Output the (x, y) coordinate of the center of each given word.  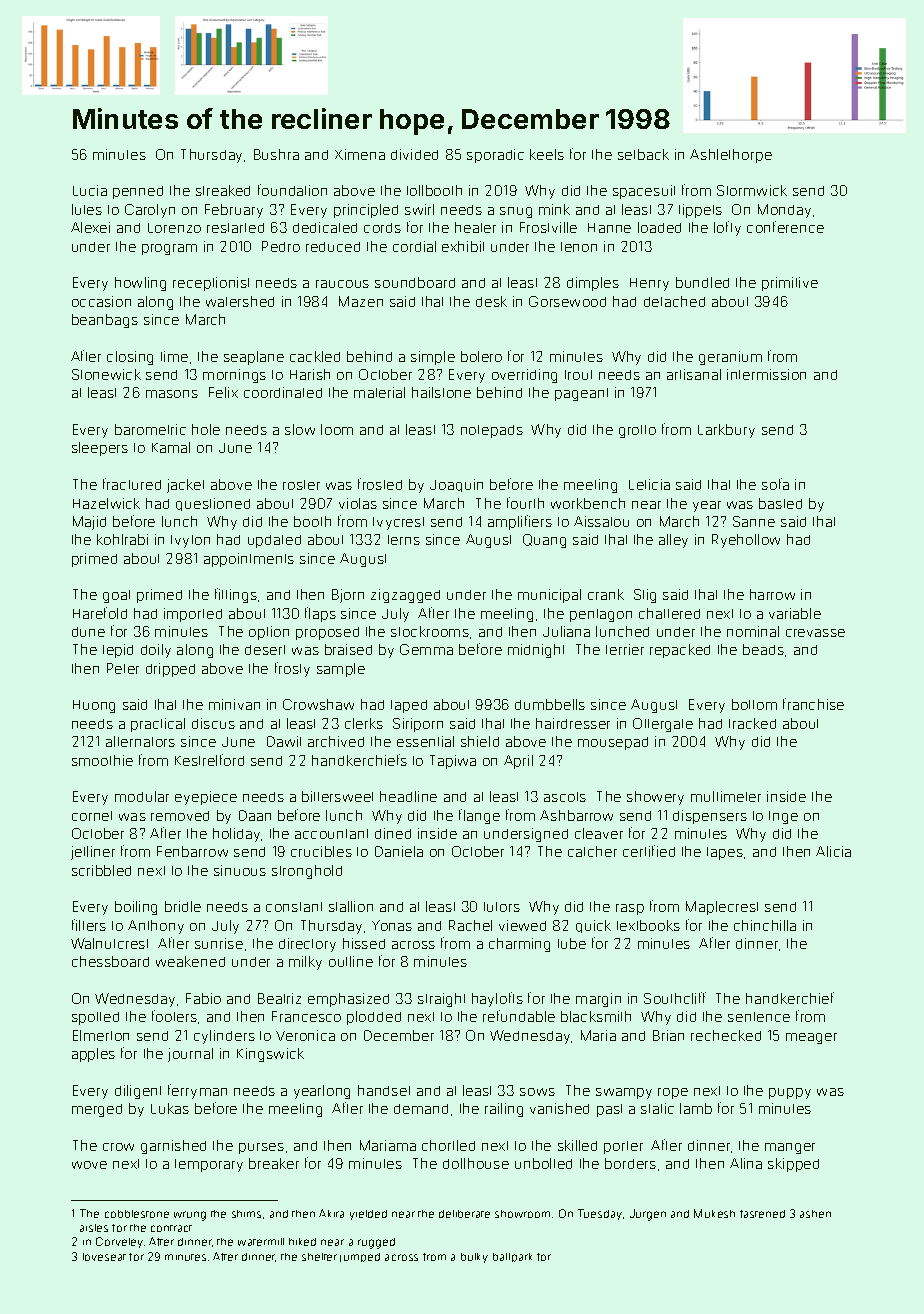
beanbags (105, 321)
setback (643, 154)
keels (547, 154)
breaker (274, 1163)
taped (409, 706)
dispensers (710, 817)
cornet (92, 816)
